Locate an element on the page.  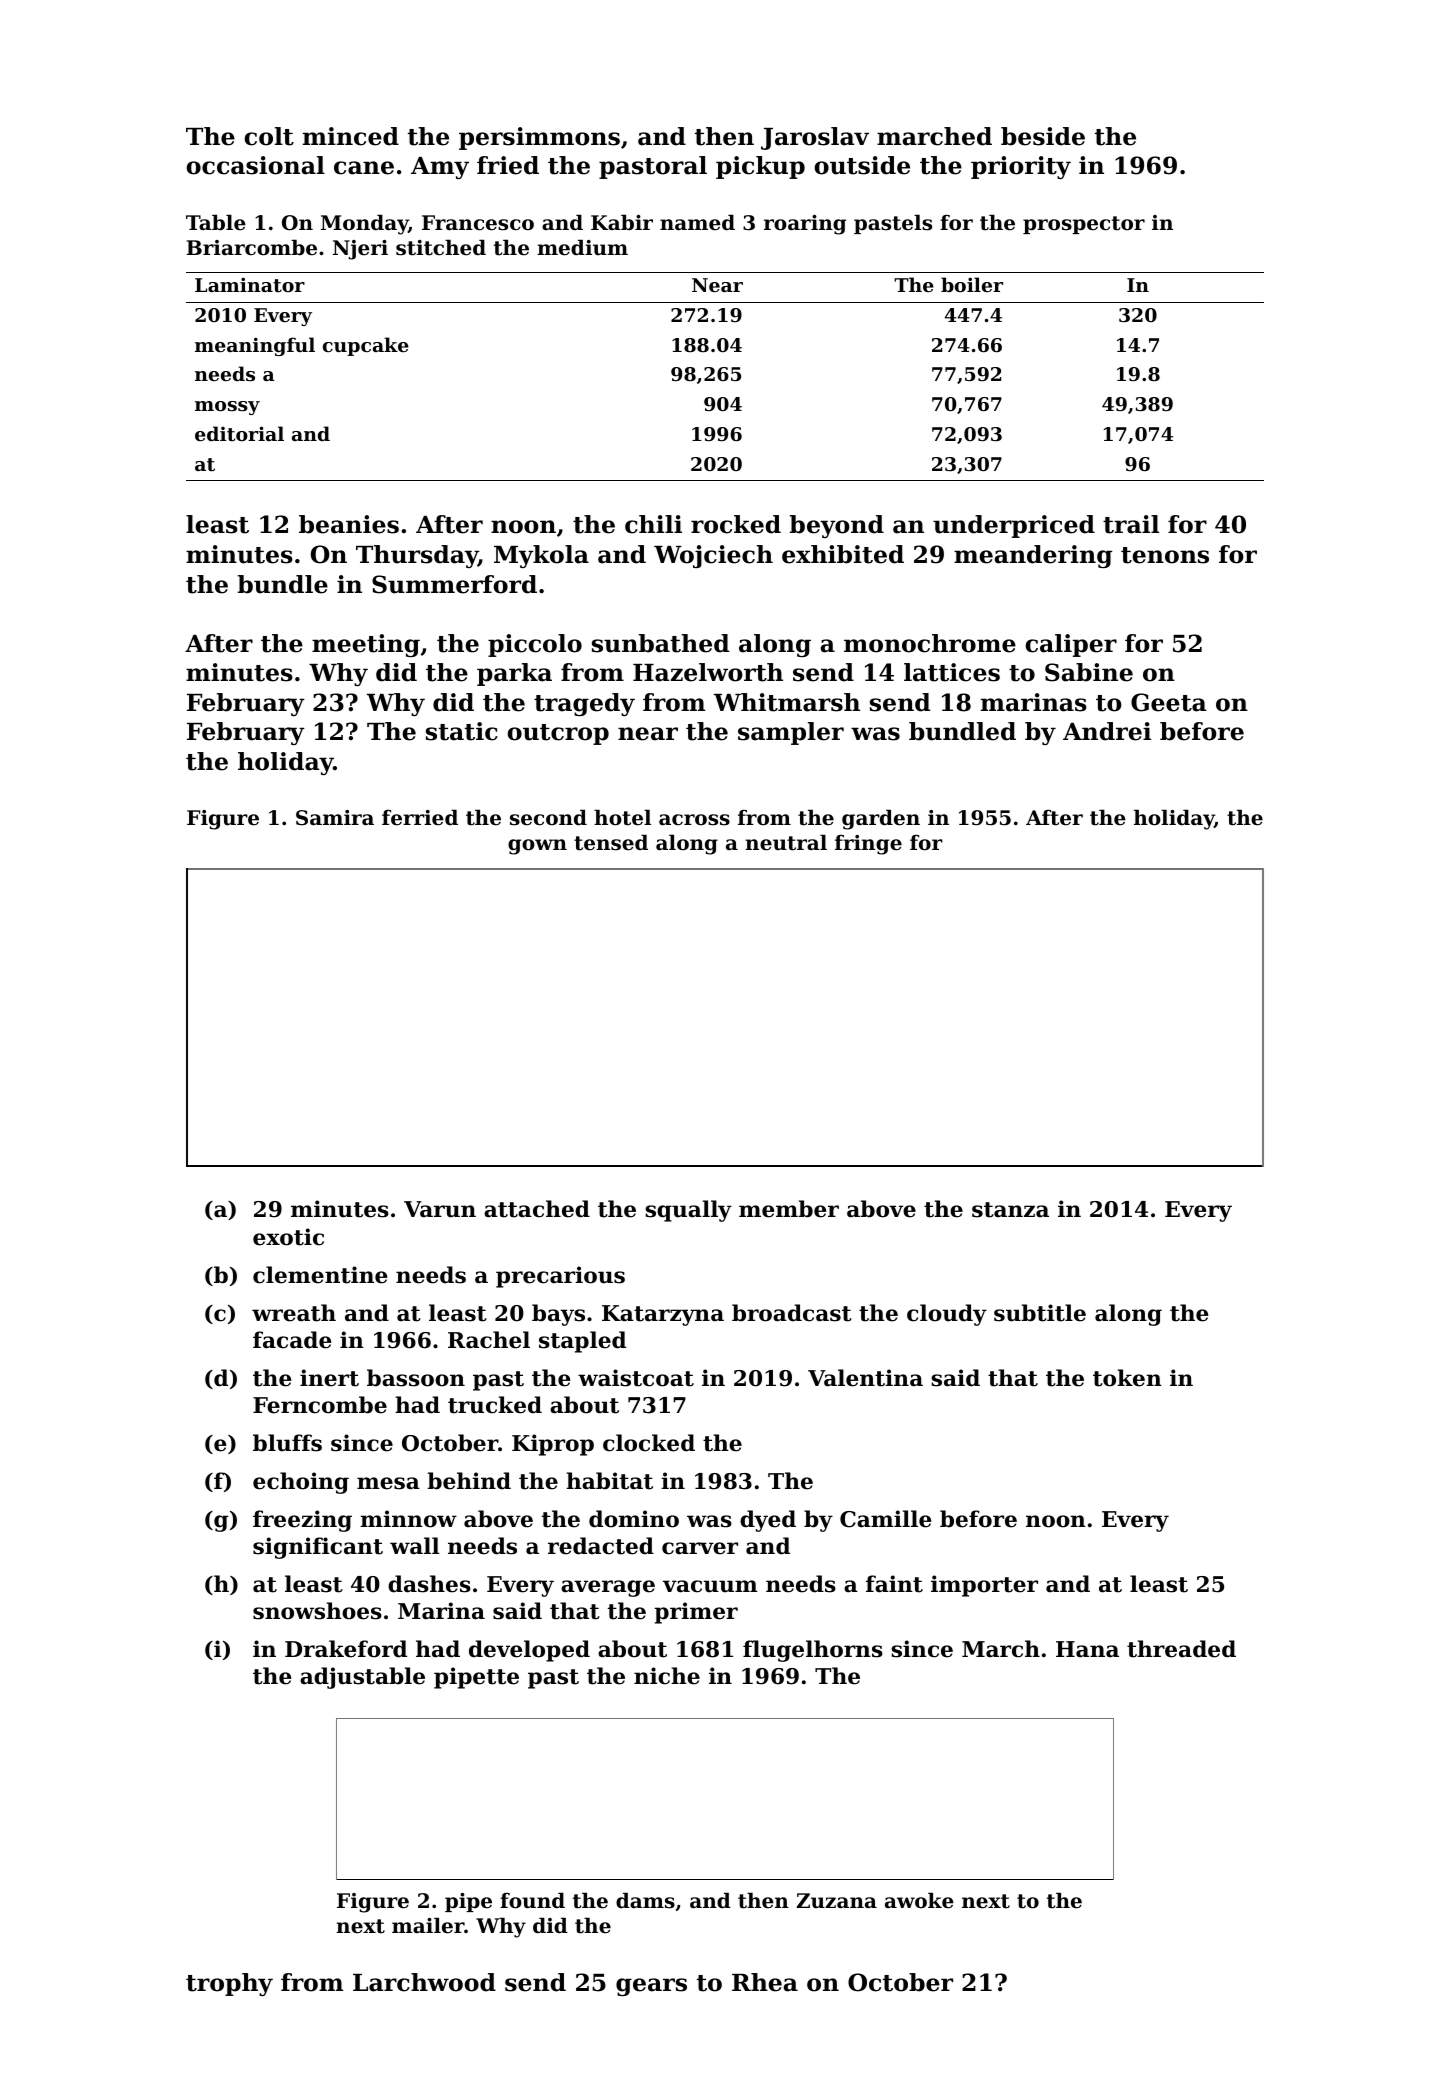
Andrei is located at coordinates (1107, 731).
